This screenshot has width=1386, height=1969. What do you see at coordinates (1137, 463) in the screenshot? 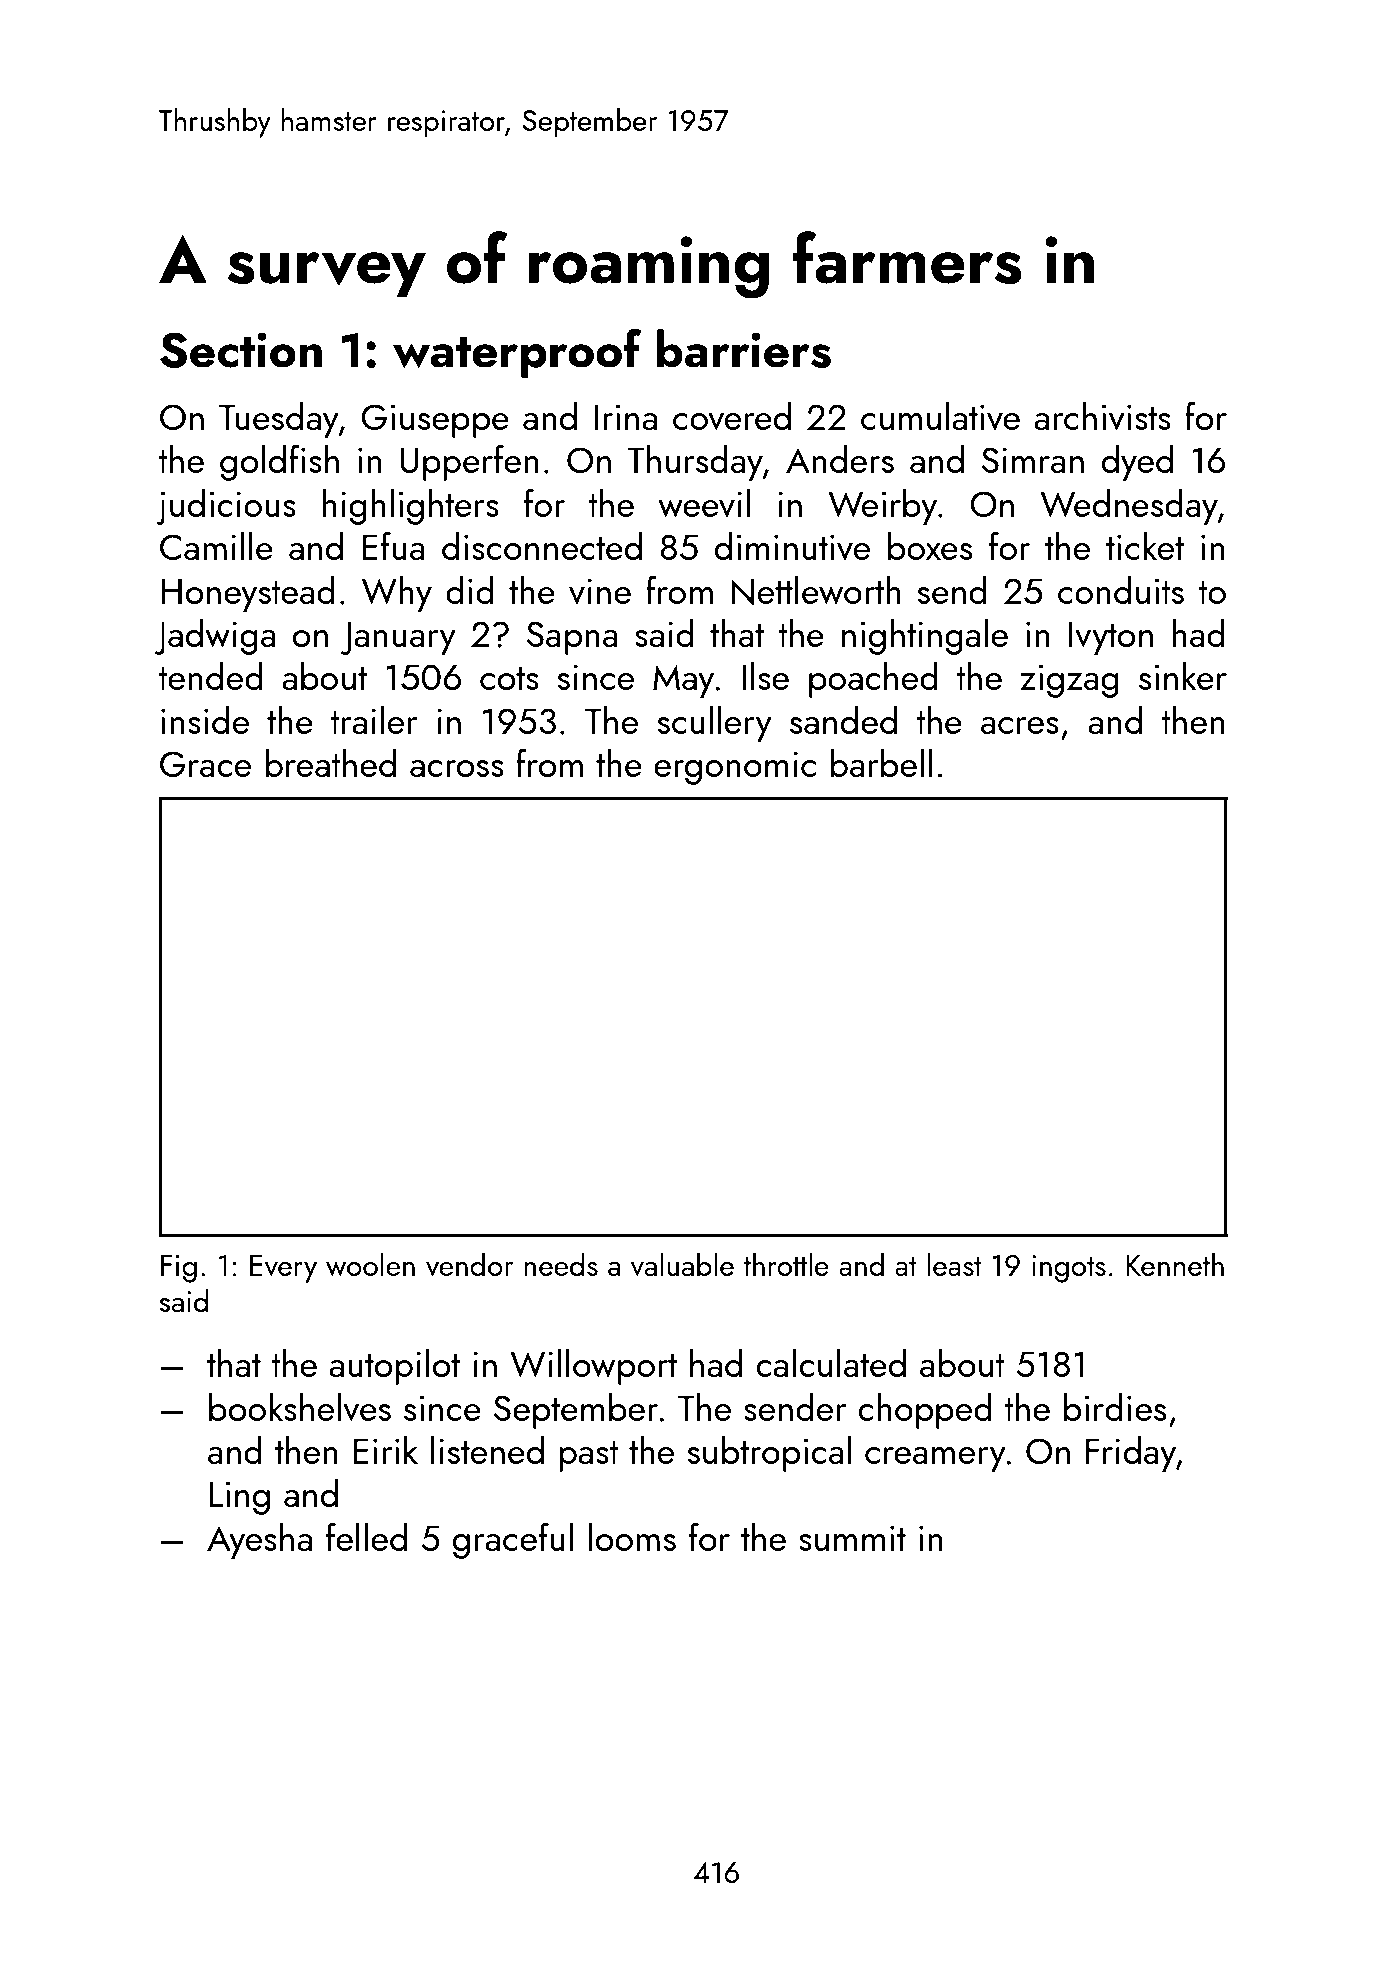
I see `dyed` at bounding box center [1137, 463].
